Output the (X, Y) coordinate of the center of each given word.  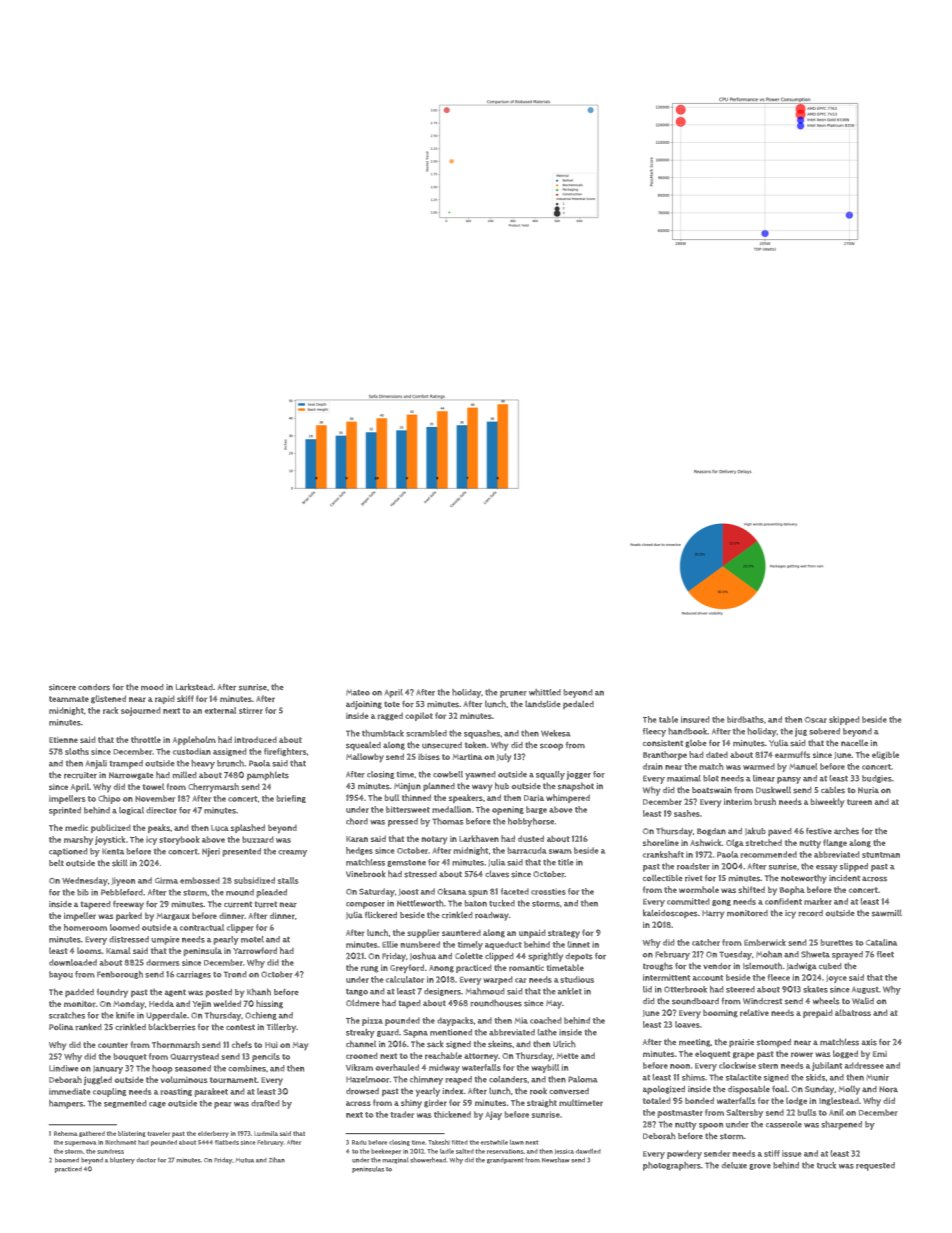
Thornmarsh (176, 1044)
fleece (779, 977)
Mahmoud (485, 991)
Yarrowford (255, 950)
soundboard (695, 1001)
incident (844, 878)
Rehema (65, 1133)
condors (94, 687)
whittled (545, 692)
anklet (570, 991)
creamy (292, 853)
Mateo (358, 692)
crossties (548, 891)
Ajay (494, 1115)
